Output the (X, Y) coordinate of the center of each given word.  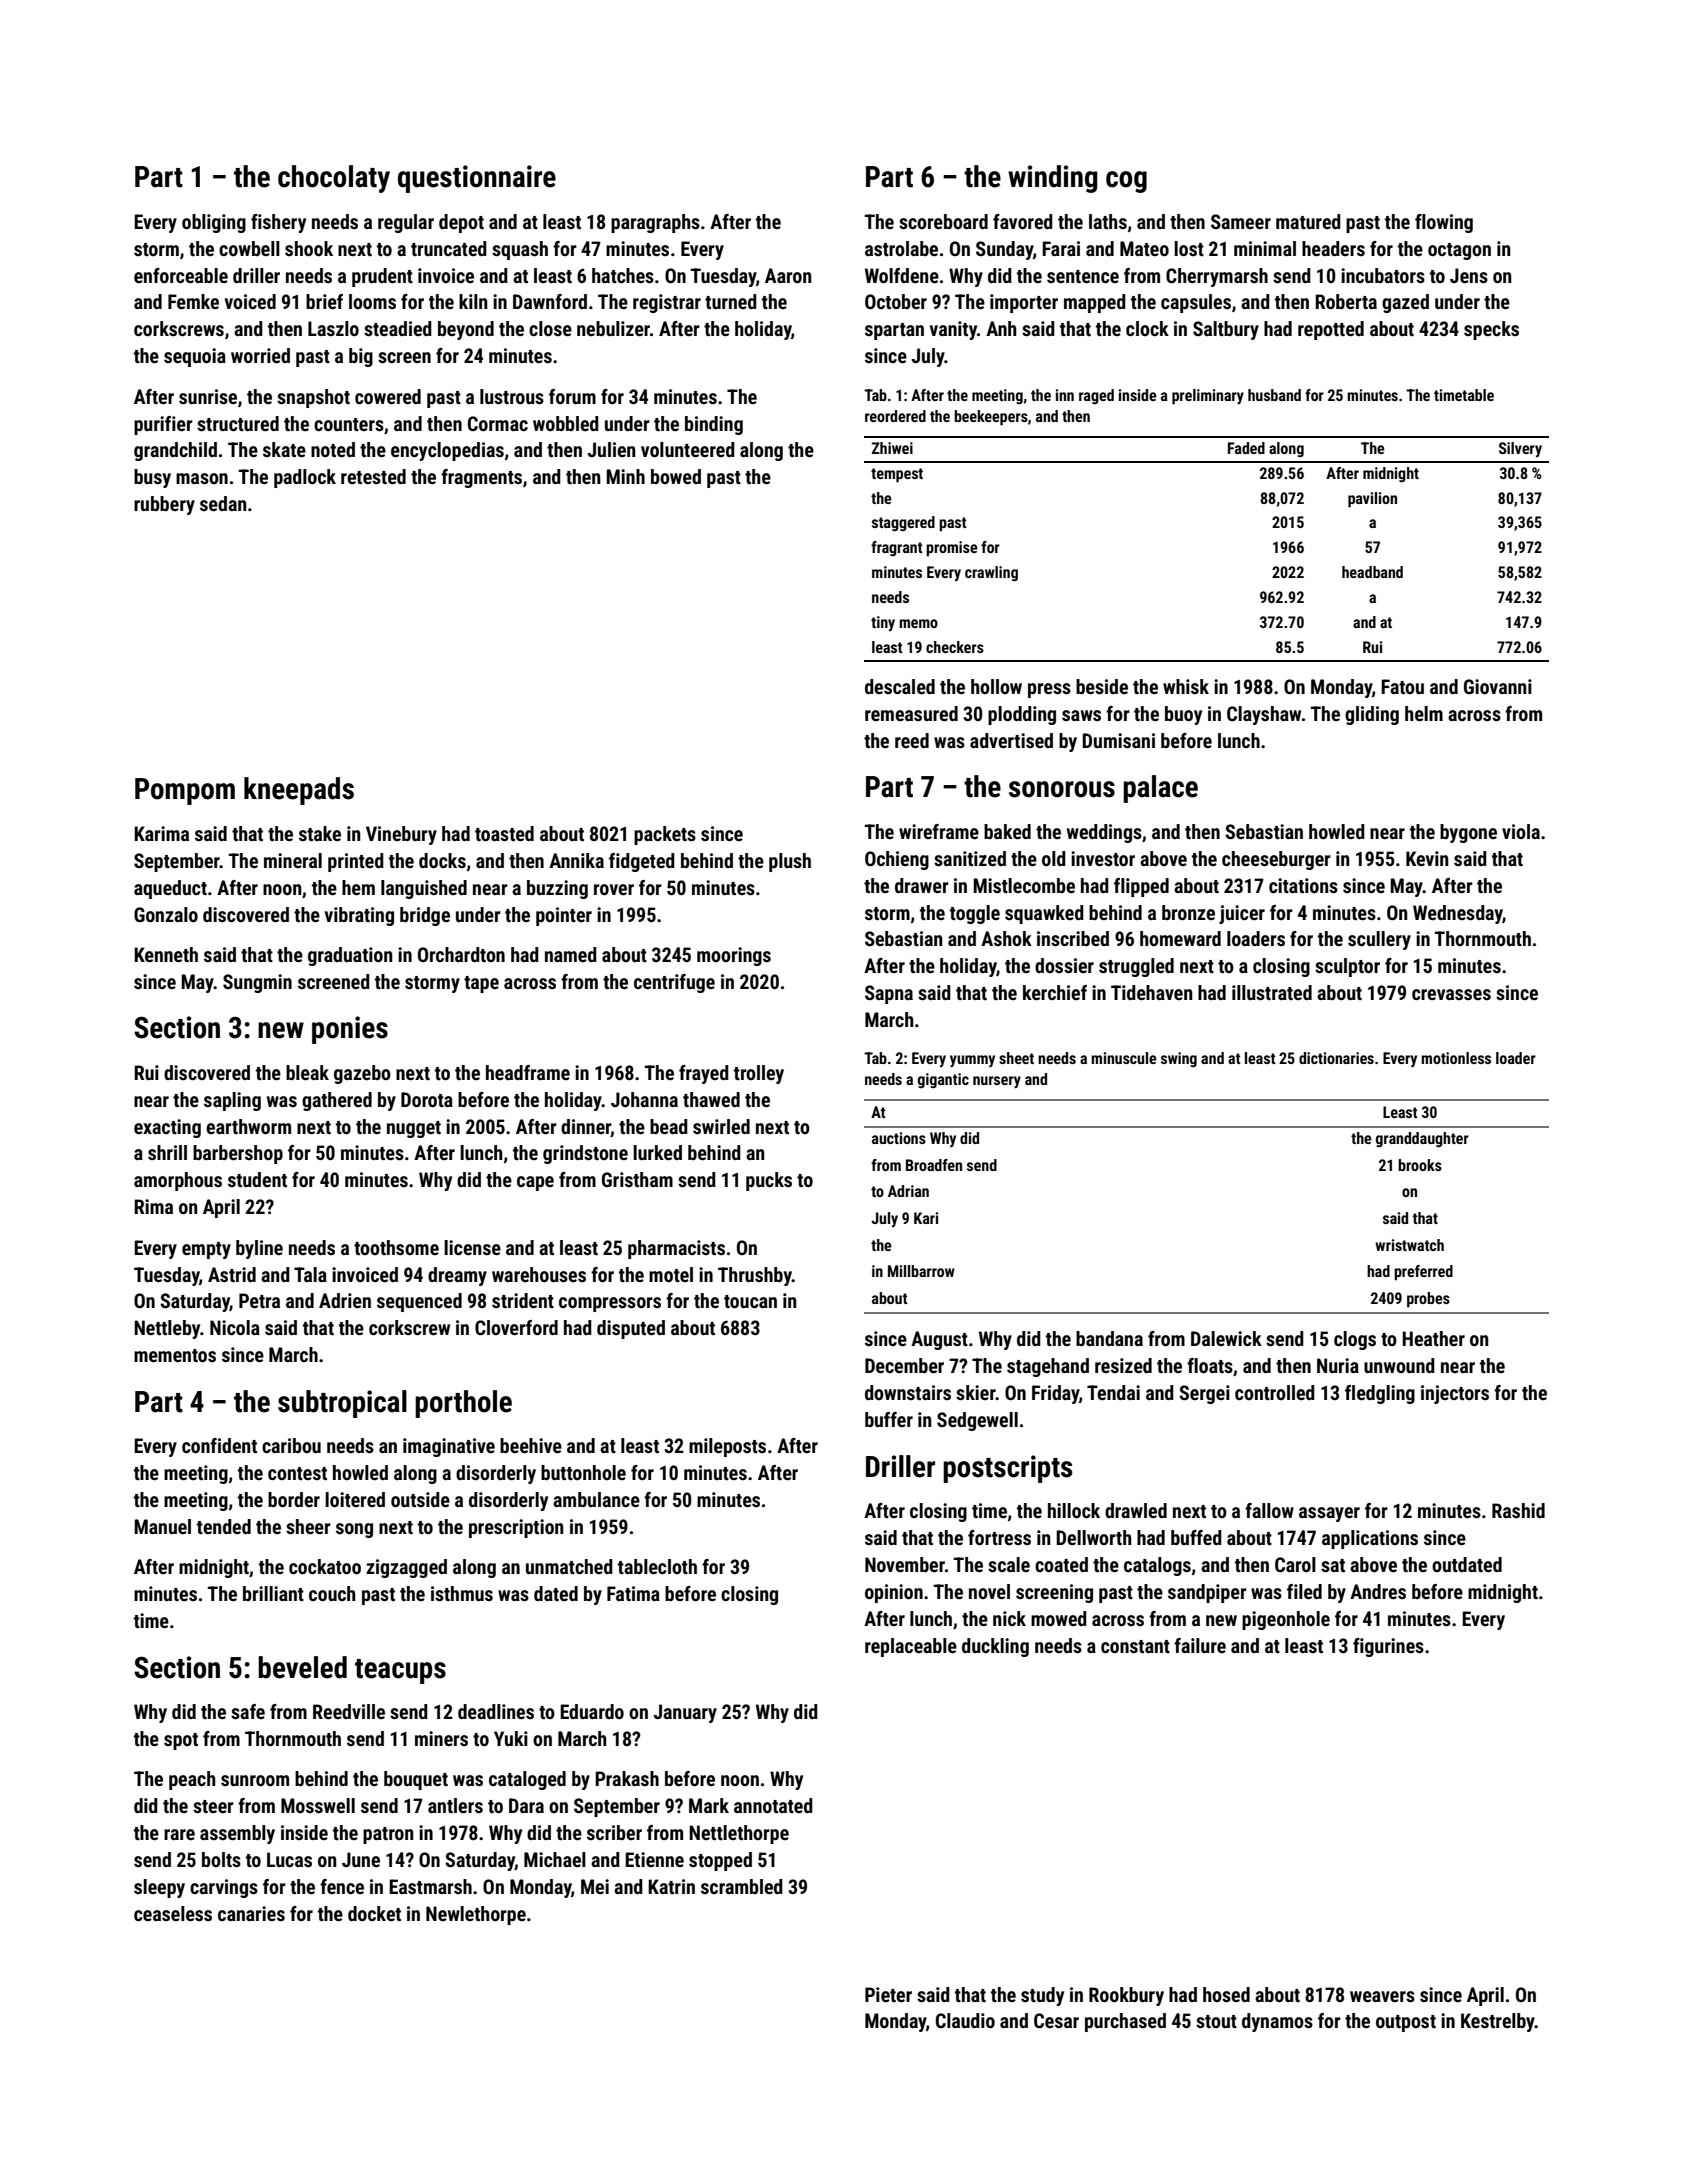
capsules (1196, 303)
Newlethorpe (476, 1915)
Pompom (185, 791)
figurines (1388, 1647)
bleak (307, 1072)
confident (219, 1445)
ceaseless (173, 1913)
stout (1216, 2021)
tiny (883, 623)
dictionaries (1336, 1058)
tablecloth (657, 1566)
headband (1372, 572)
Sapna (889, 994)
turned (731, 301)
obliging (214, 223)
